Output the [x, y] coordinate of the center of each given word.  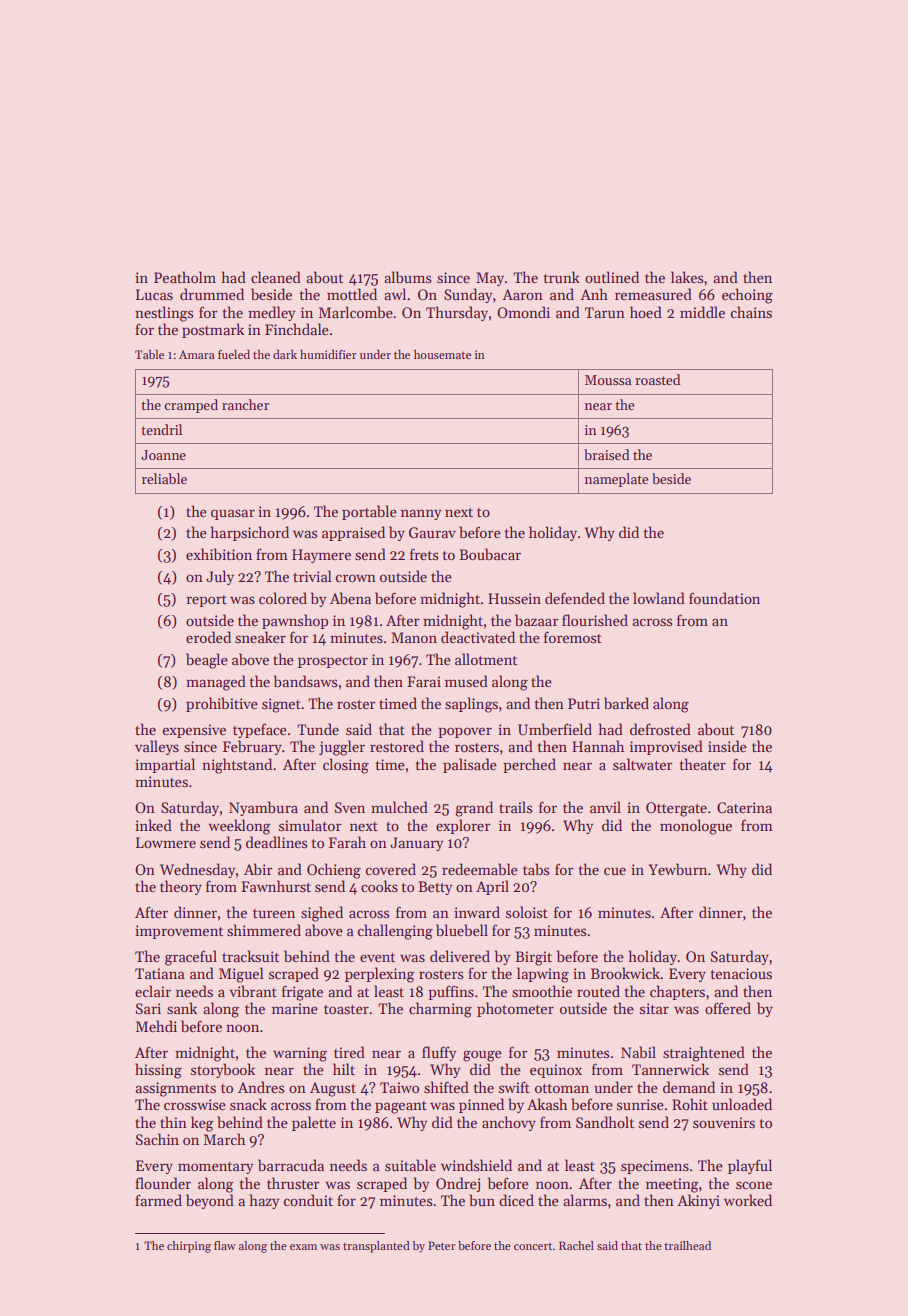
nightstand [237, 766]
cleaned [276, 277]
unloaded [742, 1104]
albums [407, 277]
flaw [225, 1245]
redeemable [480, 869]
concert [533, 1246]
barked [626, 703]
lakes [687, 277]
